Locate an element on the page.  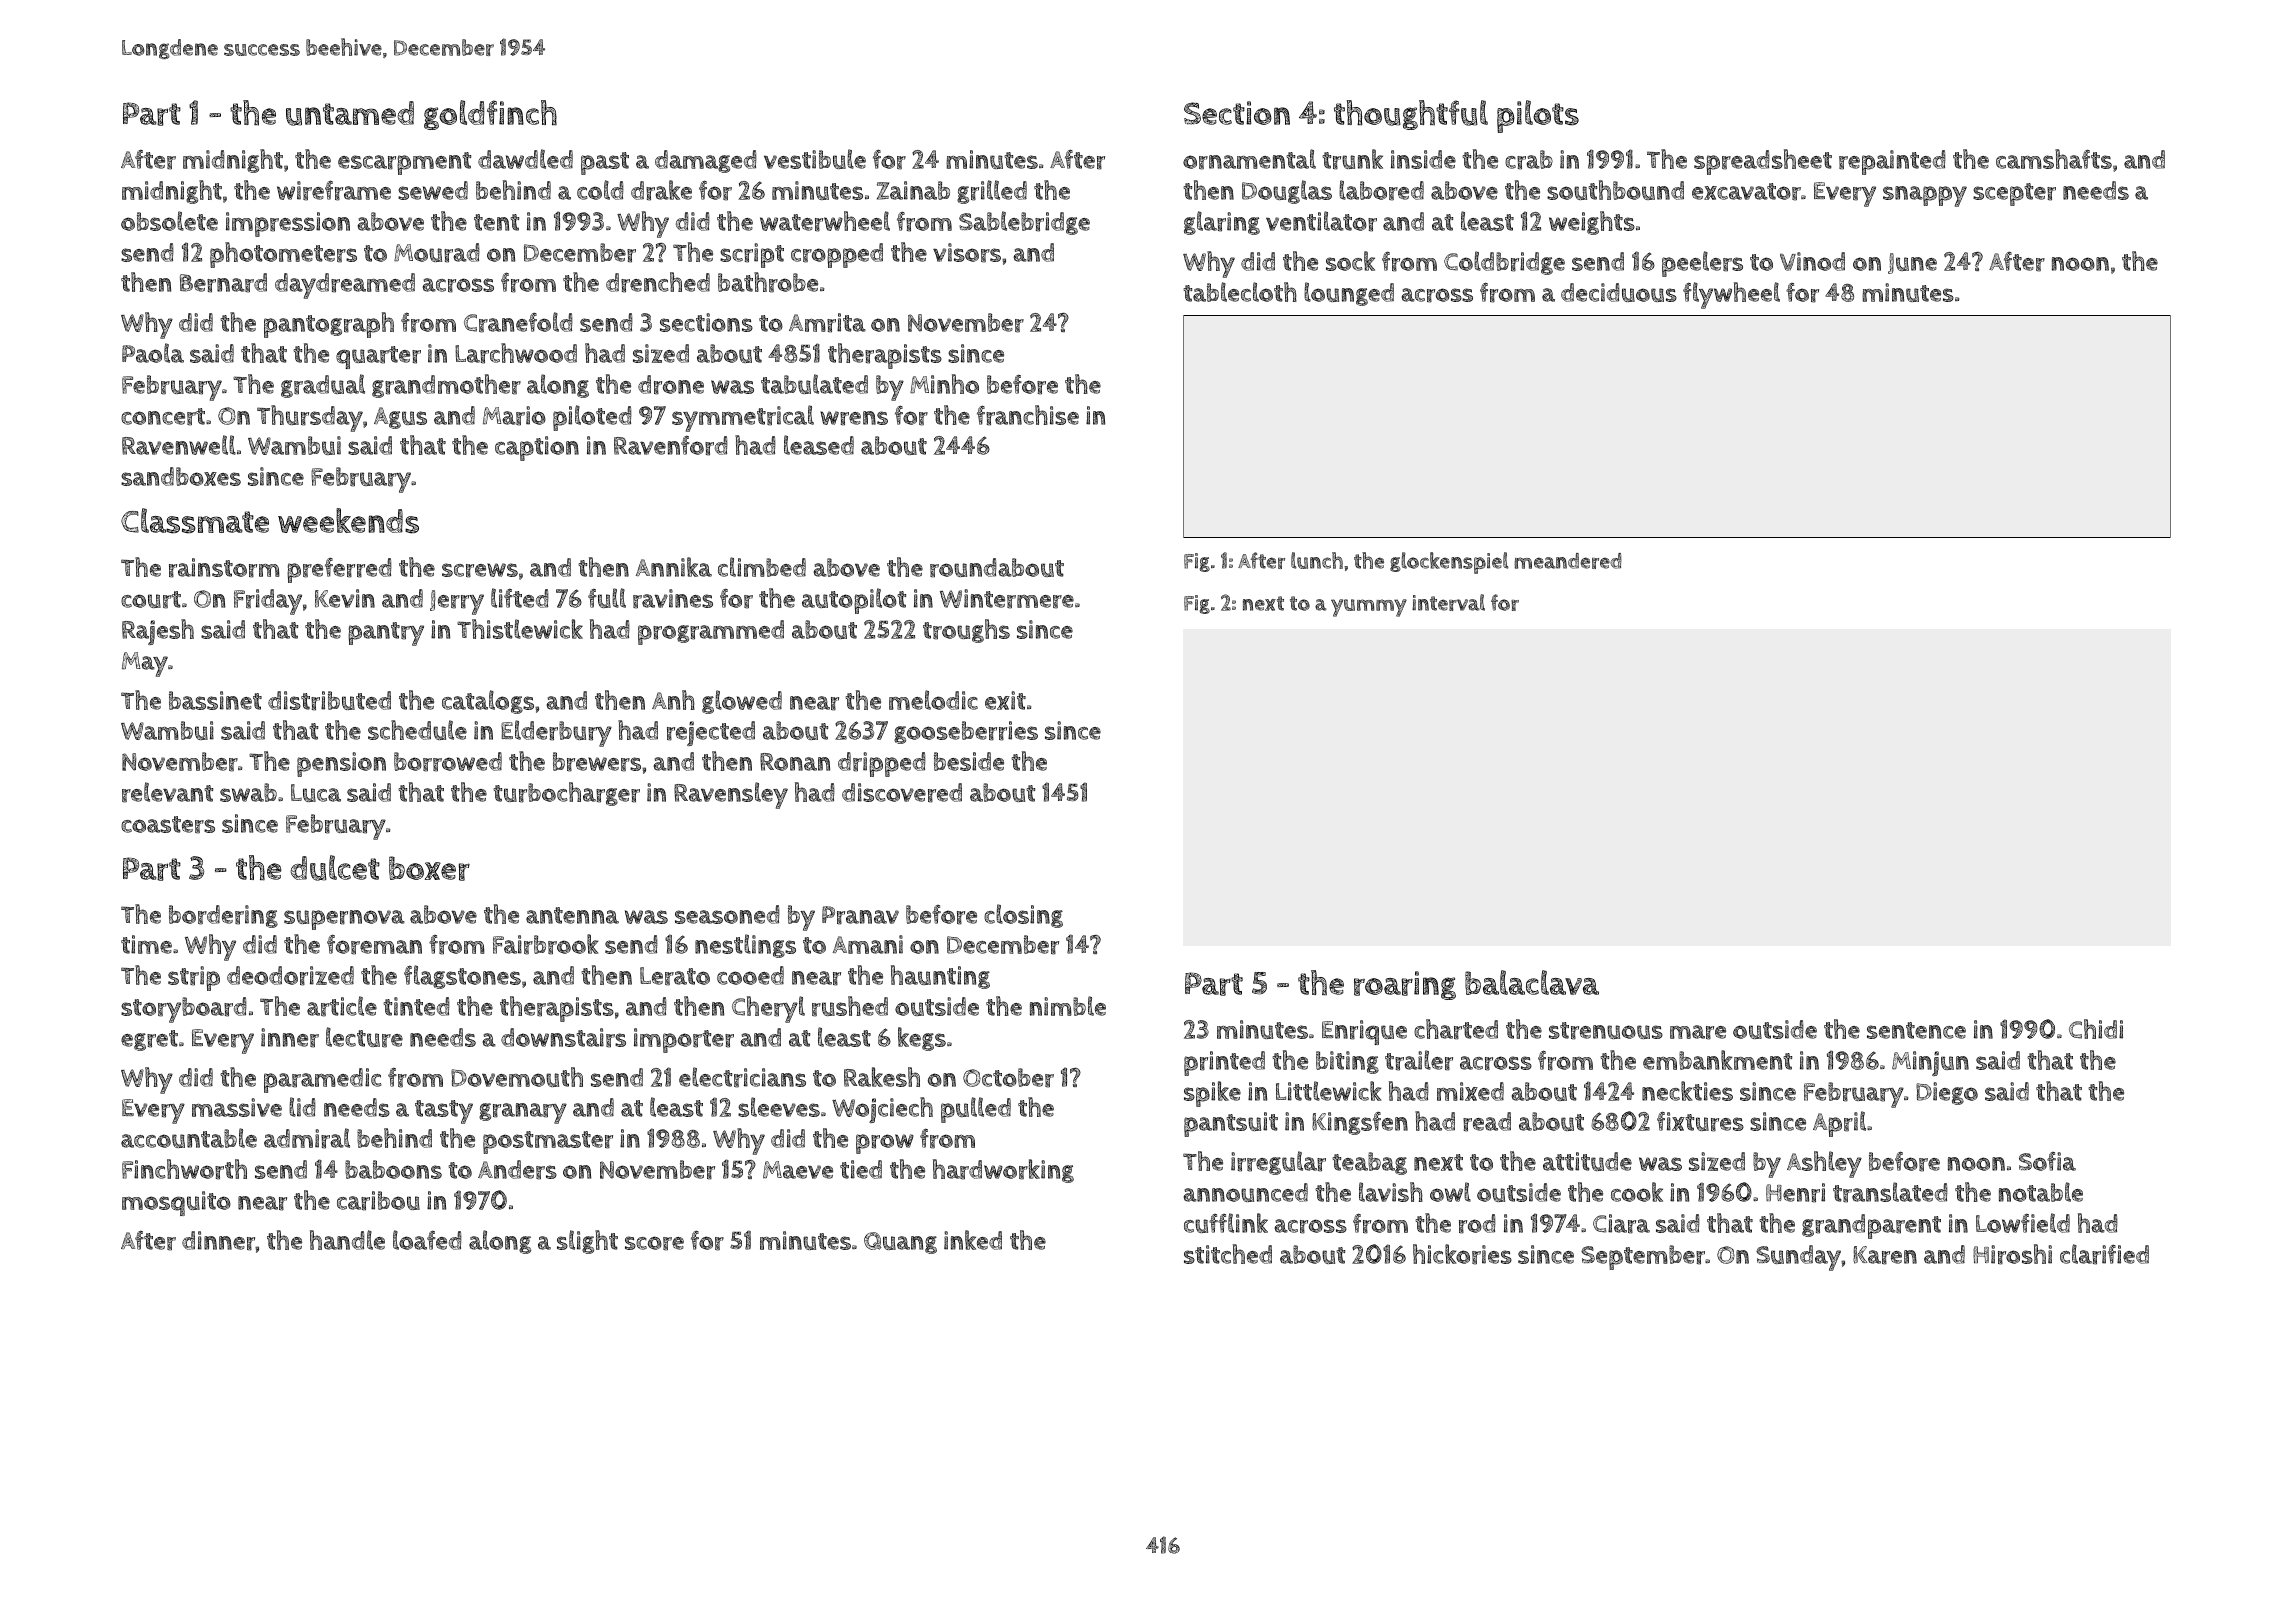
balaclava is located at coordinates (1532, 982).
